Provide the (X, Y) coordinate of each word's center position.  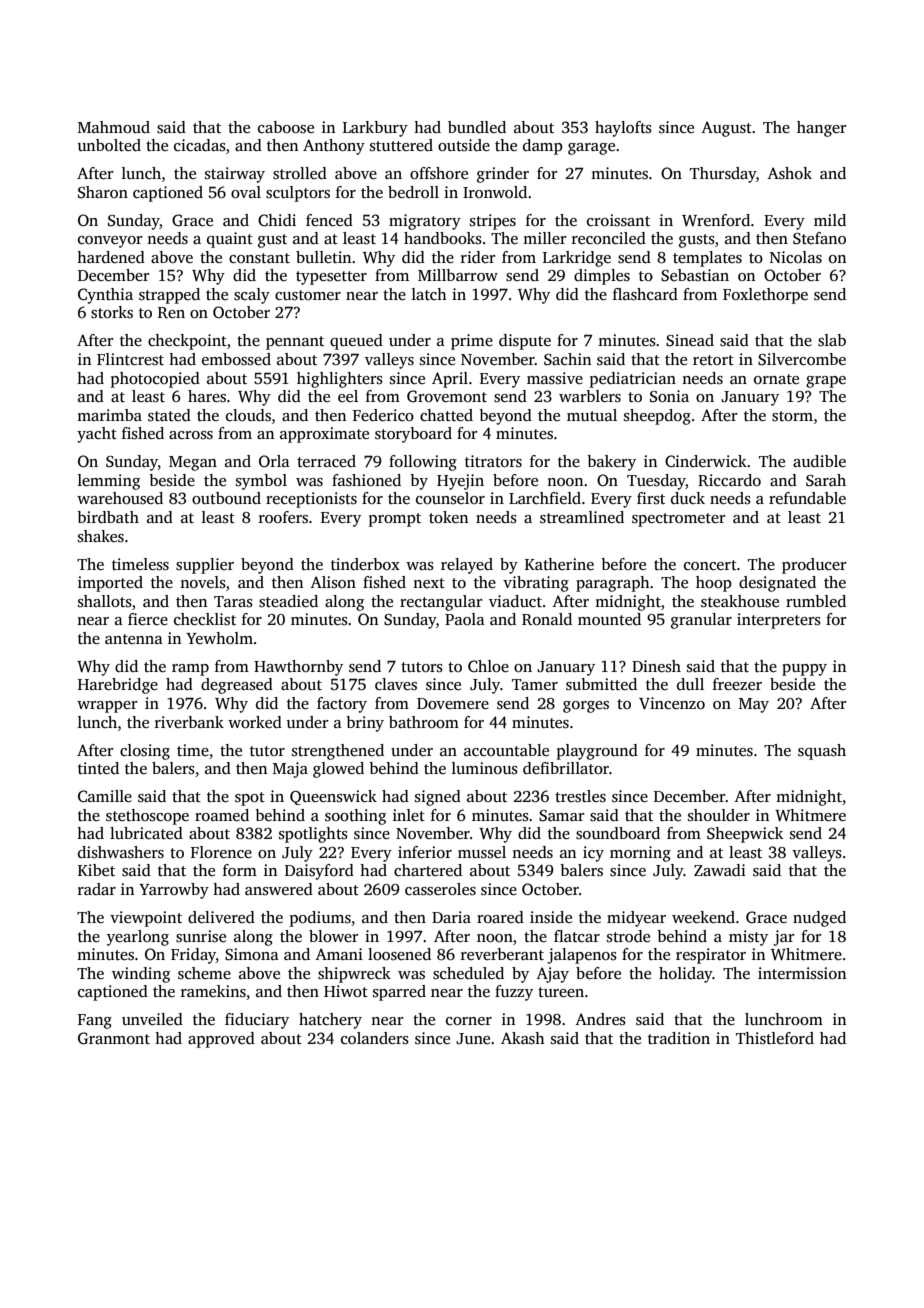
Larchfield (545, 498)
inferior (425, 852)
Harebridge (118, 686)
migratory (425, 222)
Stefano (819, 238)
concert (710, 565)
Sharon (103, 192)
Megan (193, 463)
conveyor (110, 242)
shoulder (719, 815)
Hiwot (346, 991)
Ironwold (495, 192)
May (754, 705)
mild (830, 220)
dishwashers (121, 852)
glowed (338, 770)
